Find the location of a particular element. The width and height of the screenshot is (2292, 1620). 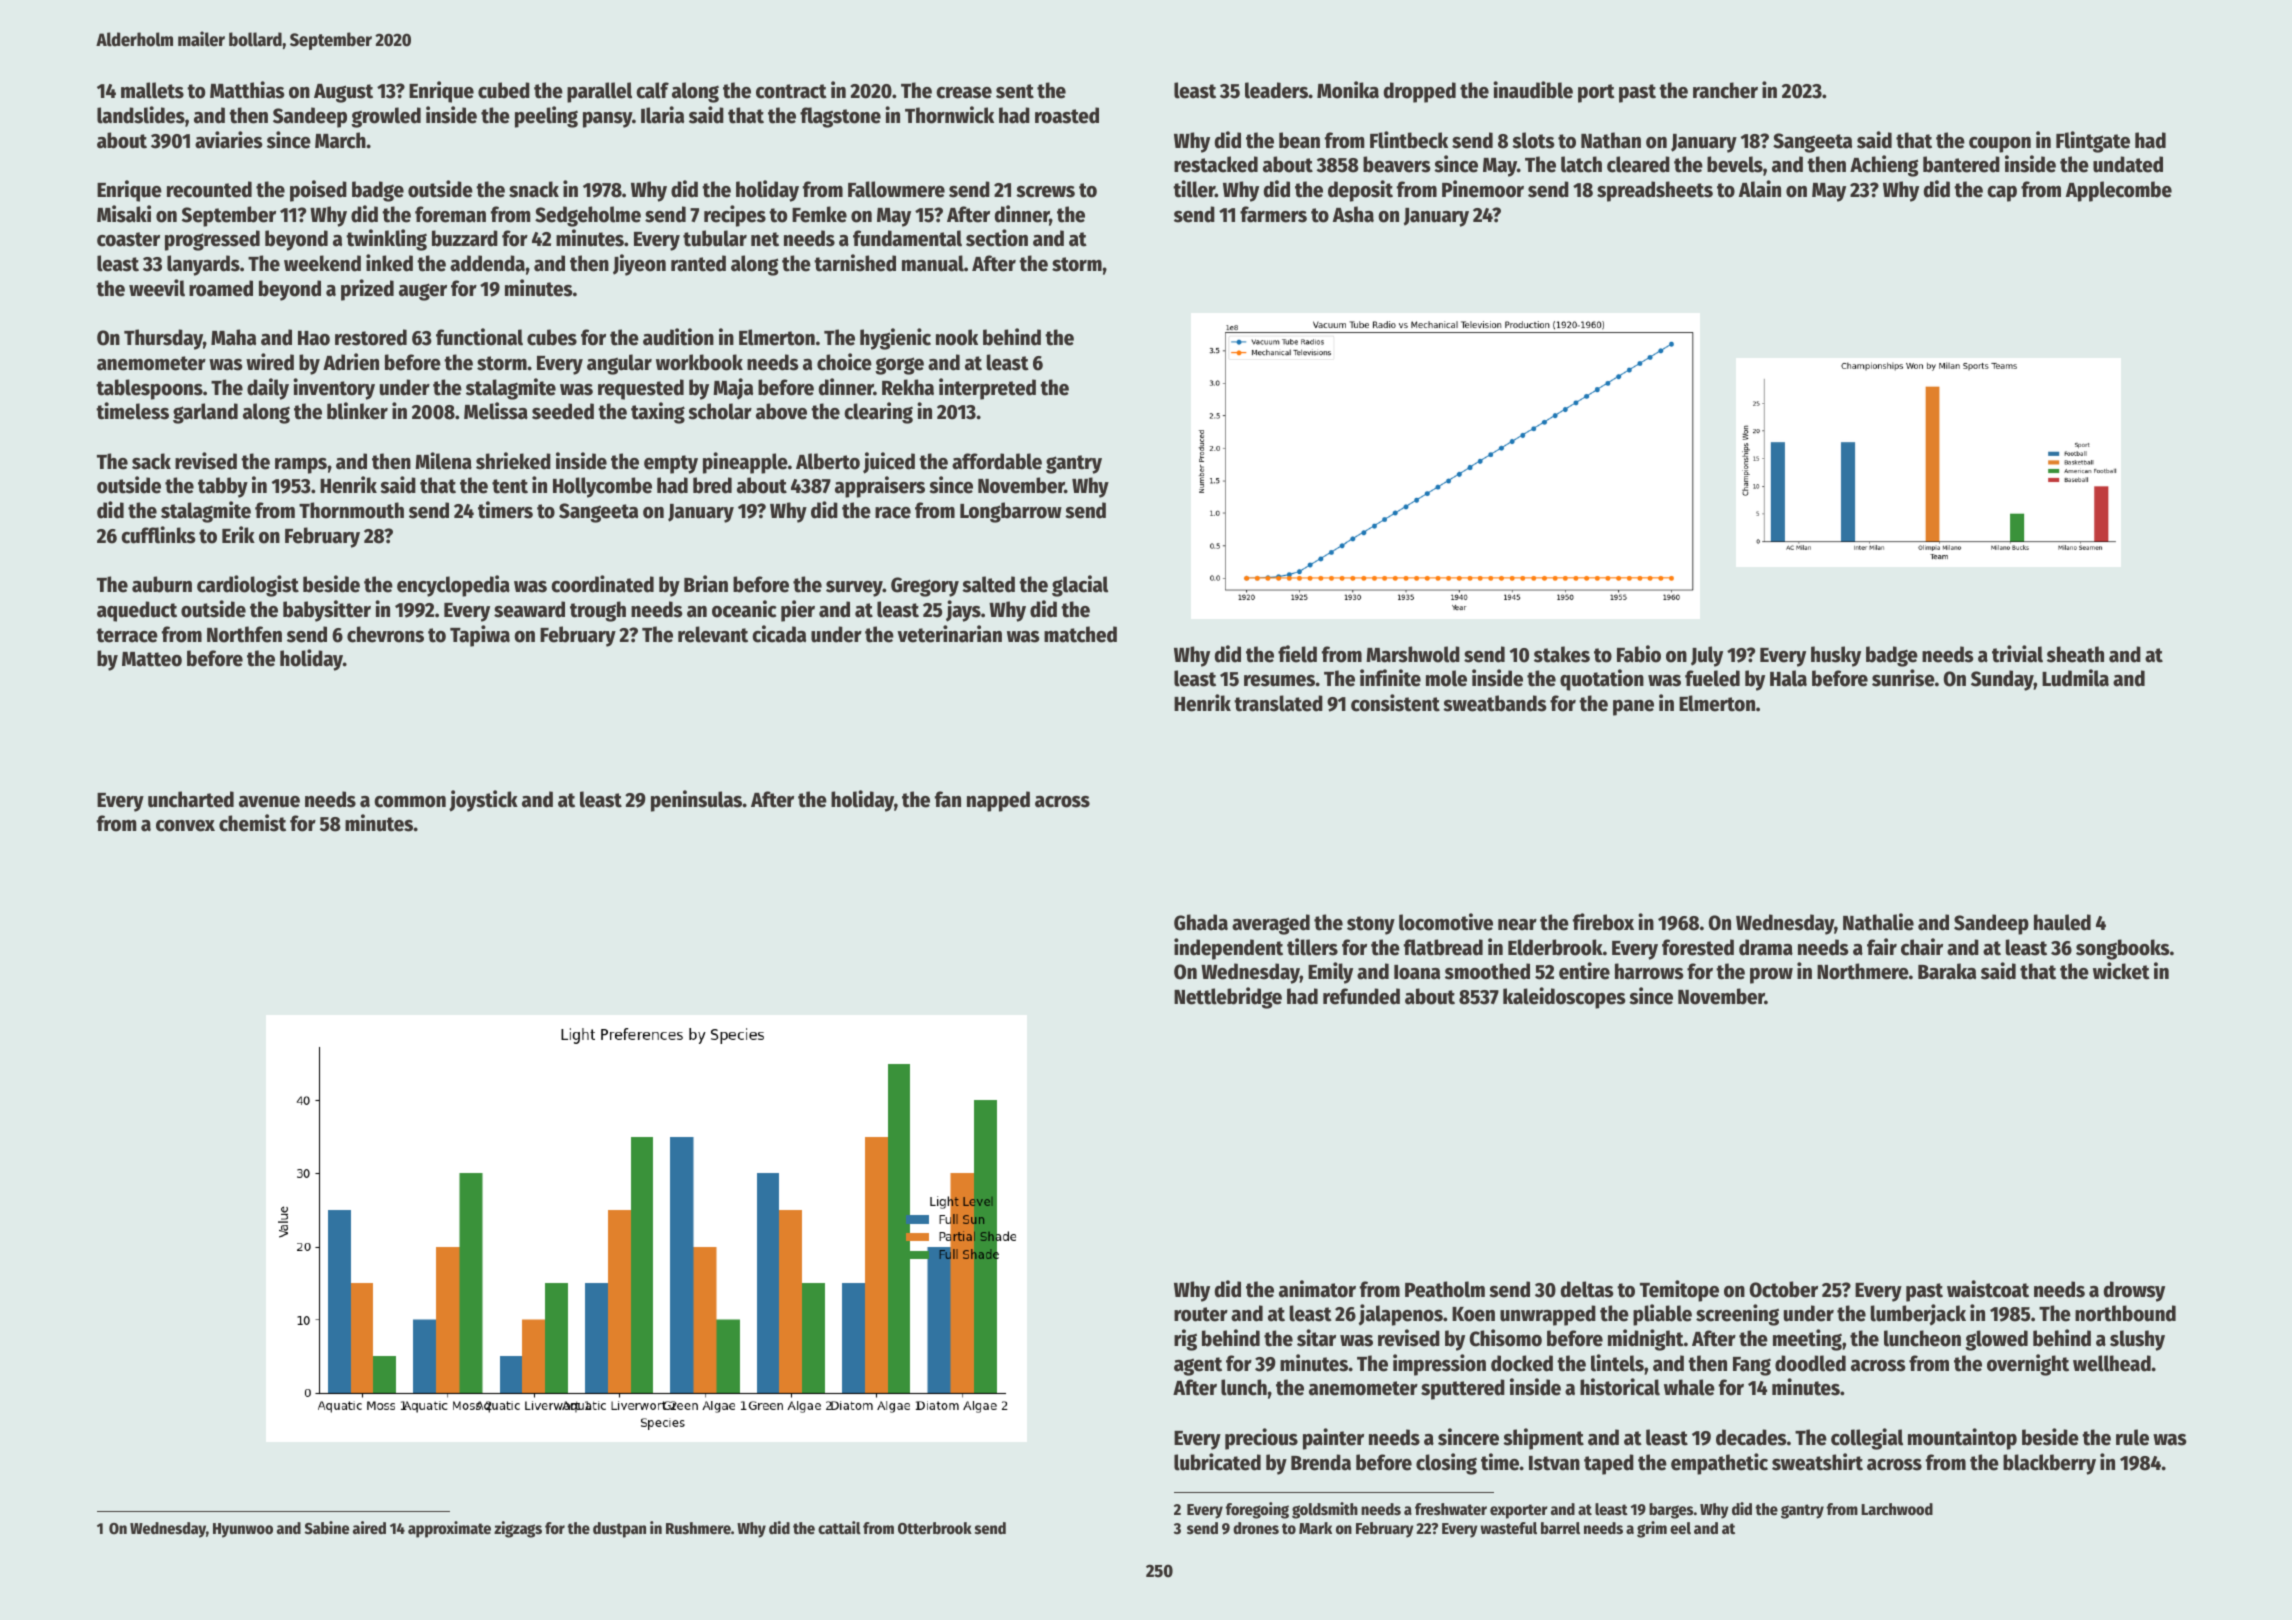

agent is located at coordinates (1198, 1366).
